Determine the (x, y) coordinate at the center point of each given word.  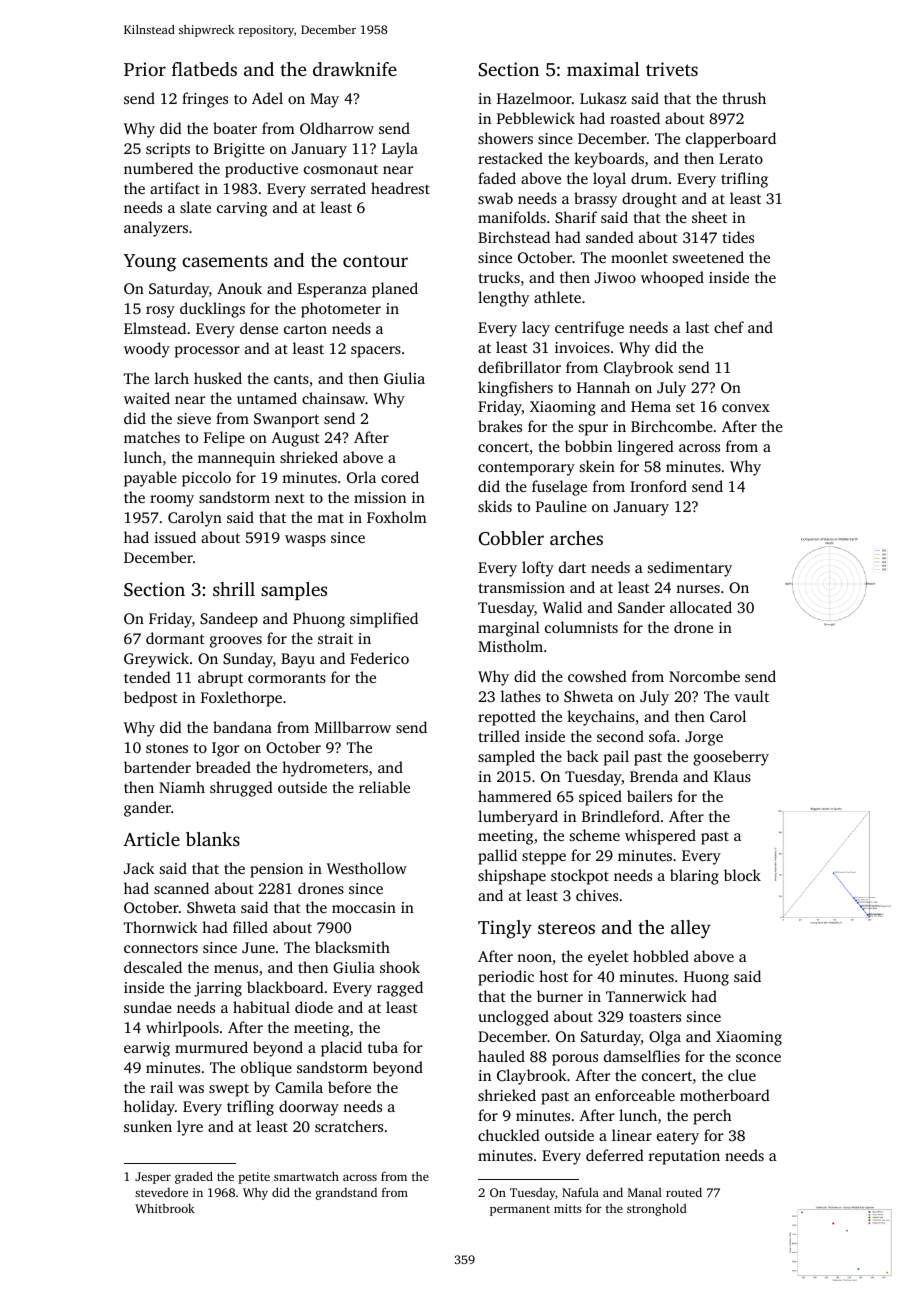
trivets (672, 69)
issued (175, 537)
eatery (678, 1138)
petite (254, 1178)
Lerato (741, 158)
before (349, 1087)
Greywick (156, 660)
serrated (338, 188)
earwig (147, 1049)
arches (576, 538)
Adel (267, 98)
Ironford (658, 486)
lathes (521, 696)
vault (751, 696)
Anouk (239, 288)
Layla (400, 150)
